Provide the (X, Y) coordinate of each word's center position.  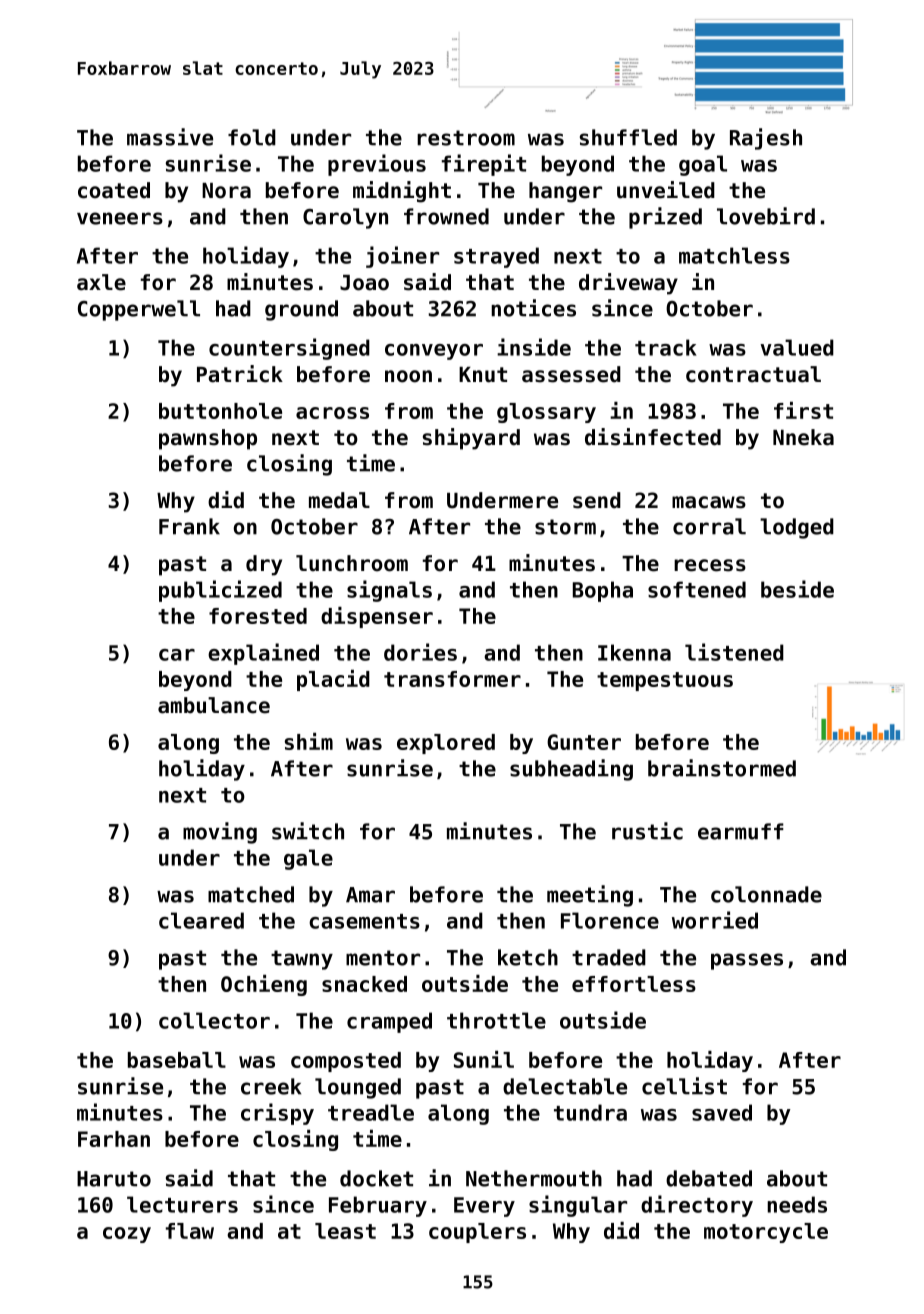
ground (301, 310)
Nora (226, 191)
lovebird (766, 216)
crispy (277, 1114)
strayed (496, 257)
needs (797, 1204)
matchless (734, 255)
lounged (358, 1088)
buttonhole (220, 411)
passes (747, 961)
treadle (371, 1112)
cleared (201, 920)
